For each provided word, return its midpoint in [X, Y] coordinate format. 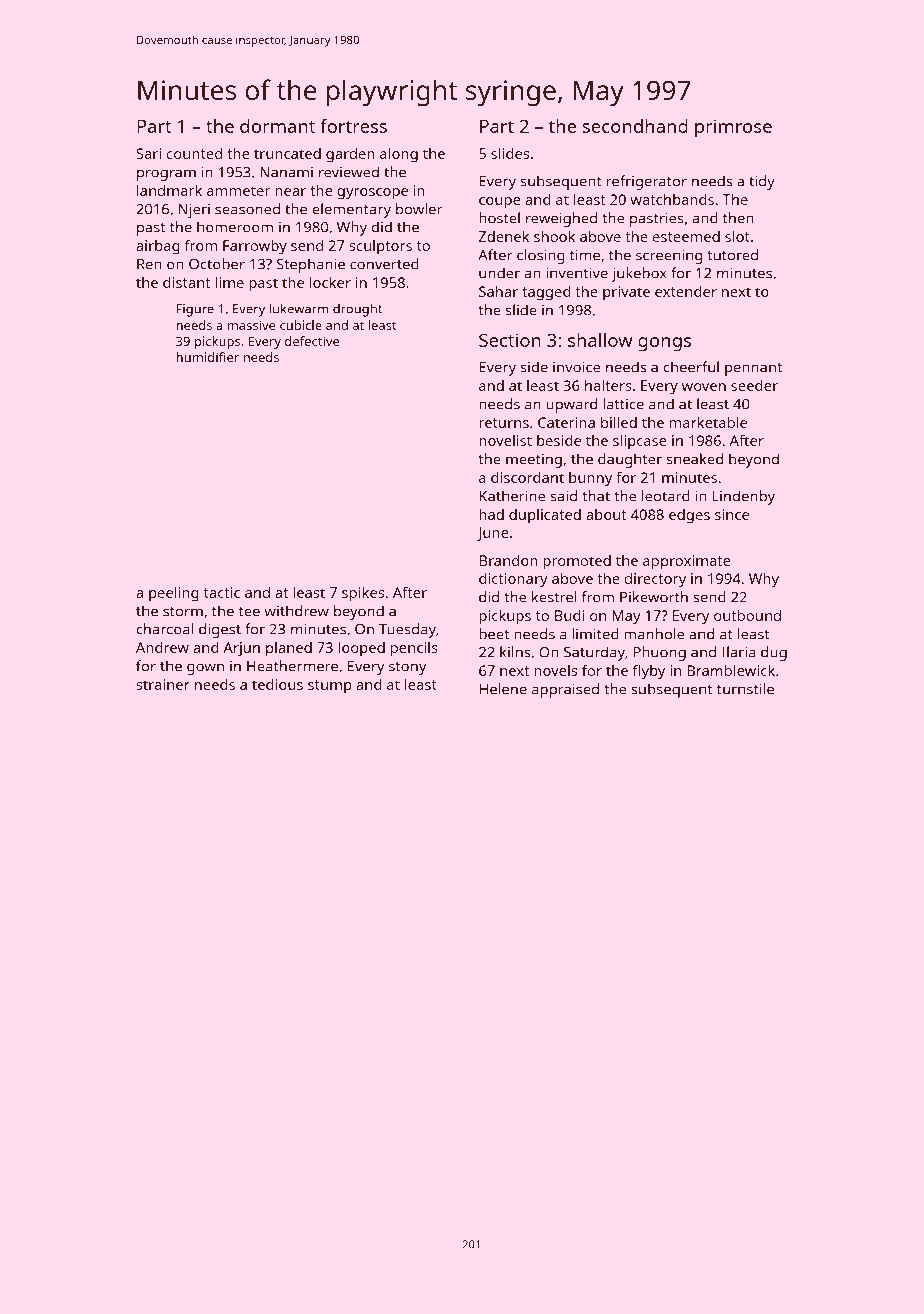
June [493, 534]
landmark [169, 190]
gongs [664, 344]
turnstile [745, 689]
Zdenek [504, 236]
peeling [174, 594]
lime [229, 282]
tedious [277, 684]
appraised [565, 690]
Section [510, 340]
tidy [762, 182]
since [732, 514]
